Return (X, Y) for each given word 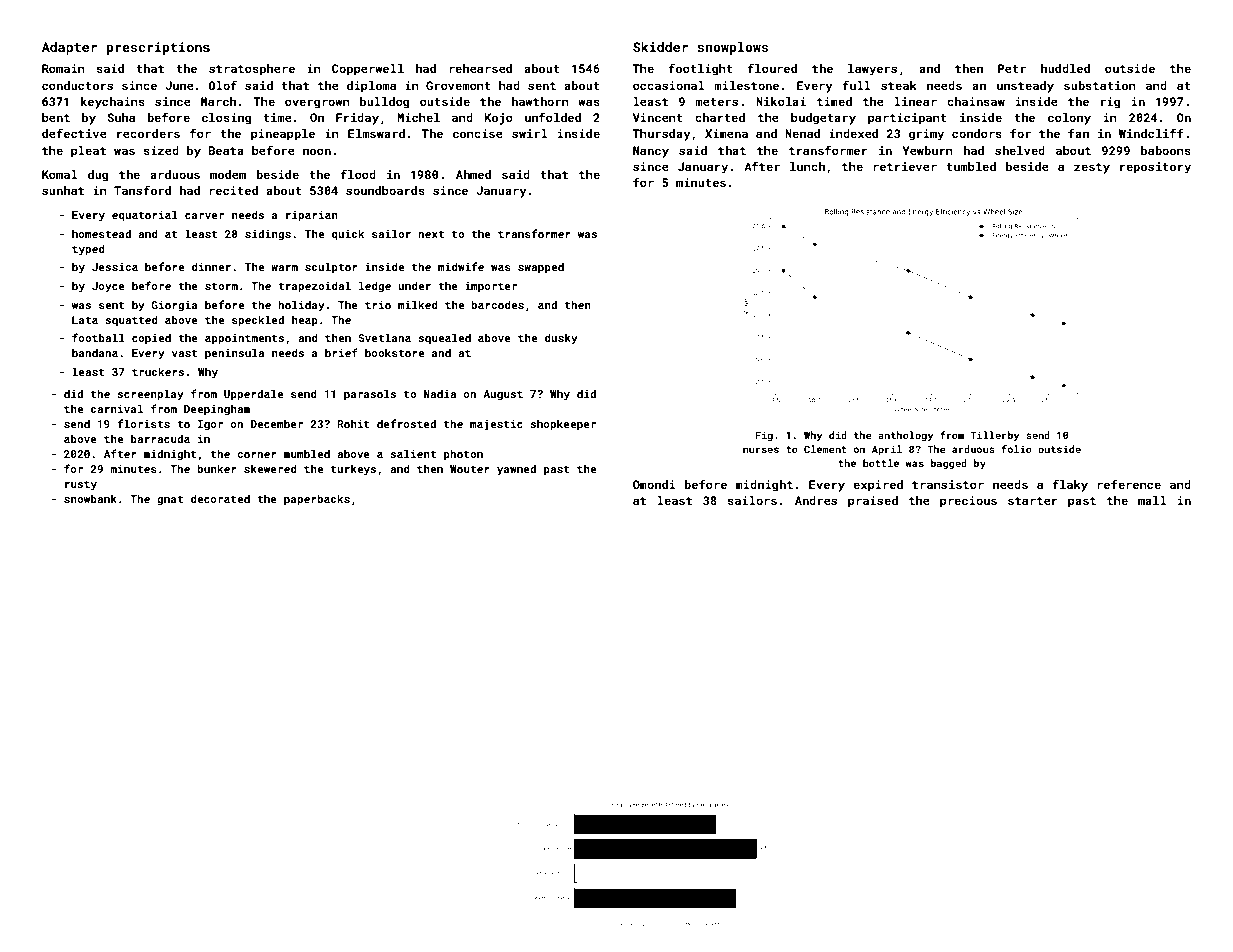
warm (284, 268)
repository (1155, 168)
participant (907, 119)
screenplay (150, 395)
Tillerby (994, 436)
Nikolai (781, 101)
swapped (541, 267)
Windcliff (1151, 133)
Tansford (142, 190)
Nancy (651, 152)
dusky (561, 339)
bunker (217, 468)
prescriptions (158, 48)
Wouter (470, 469)
